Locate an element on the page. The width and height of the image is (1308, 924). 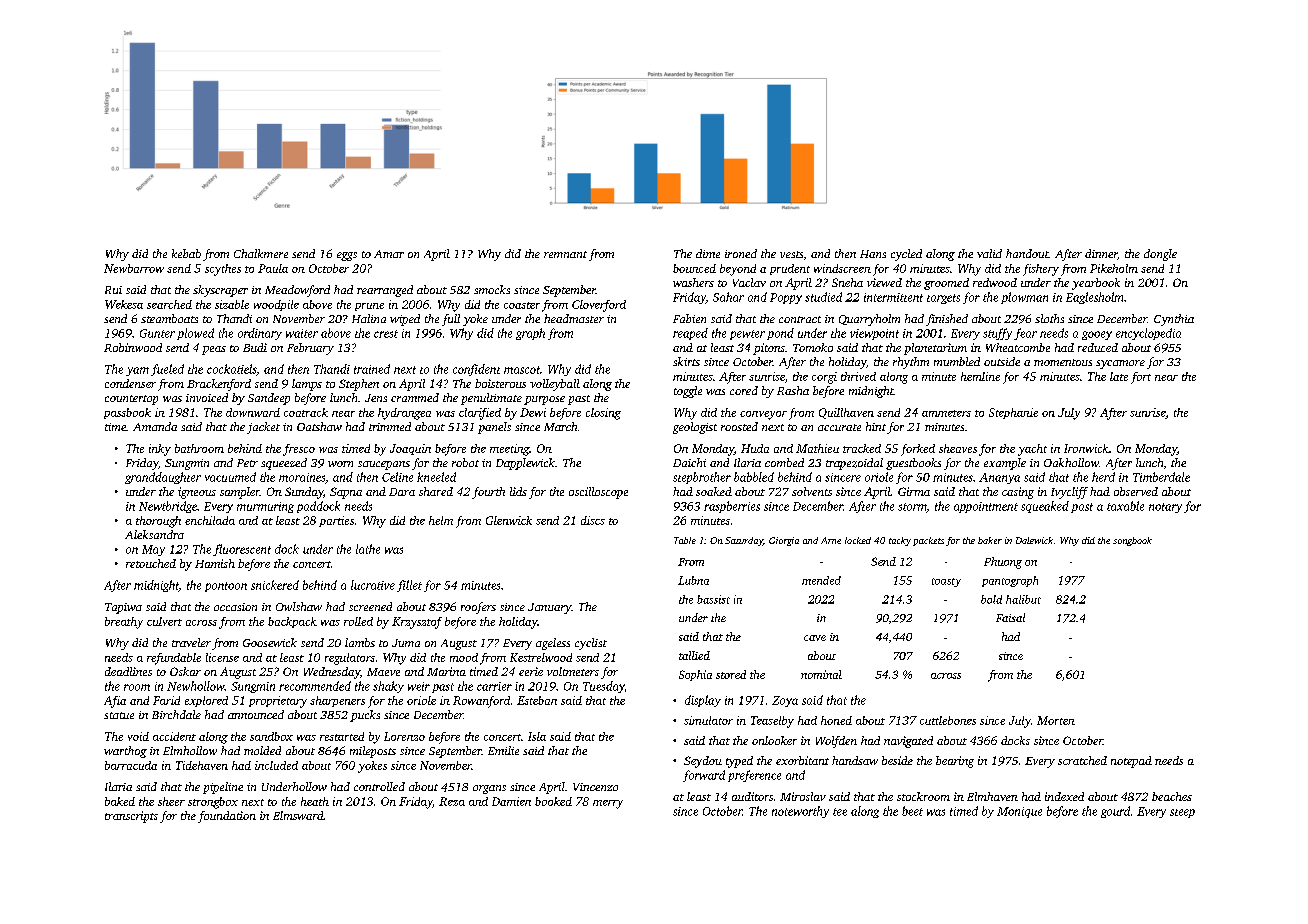
songbook is located at coordinates (1132, 541).
